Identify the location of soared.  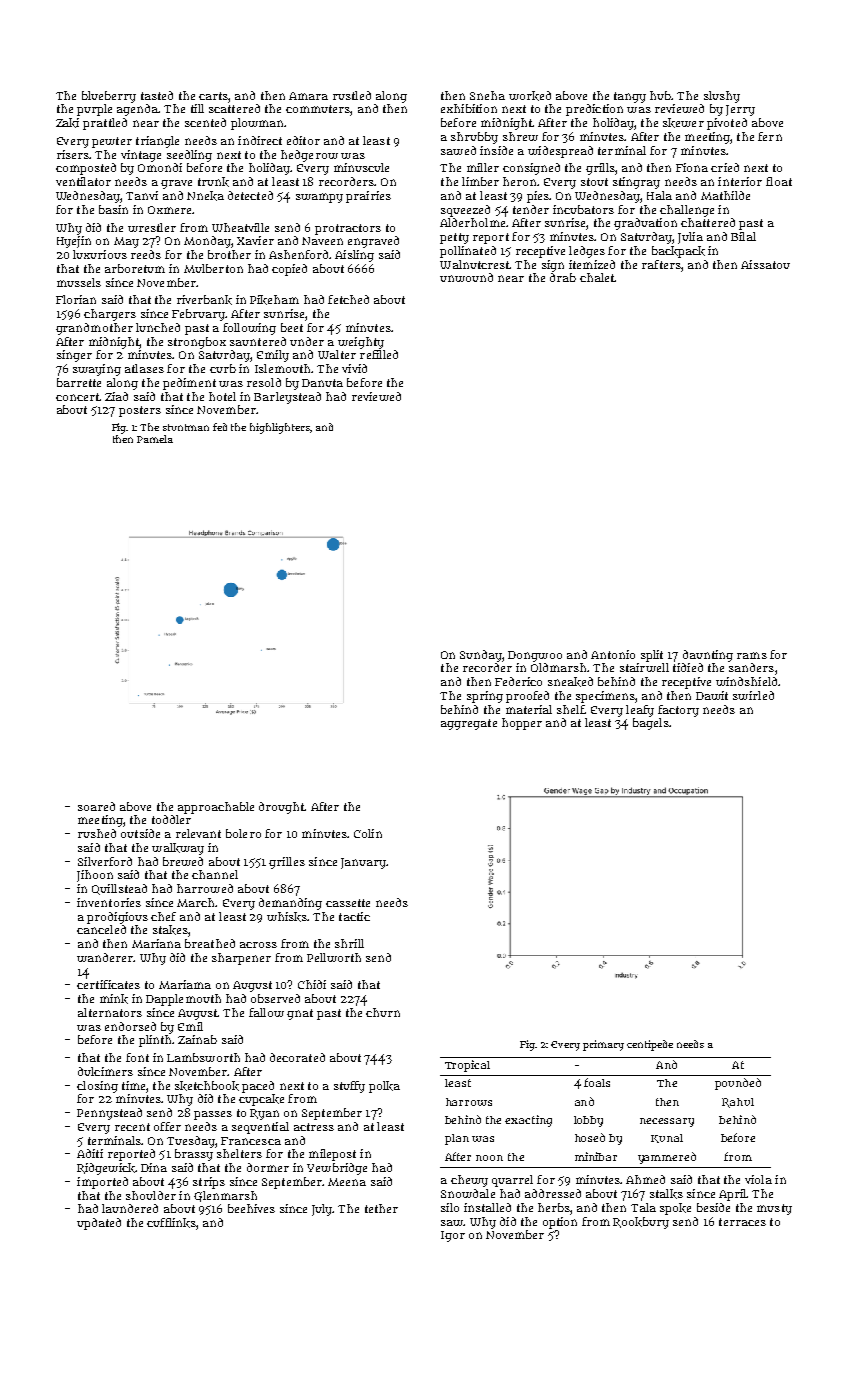
(96, 806).
